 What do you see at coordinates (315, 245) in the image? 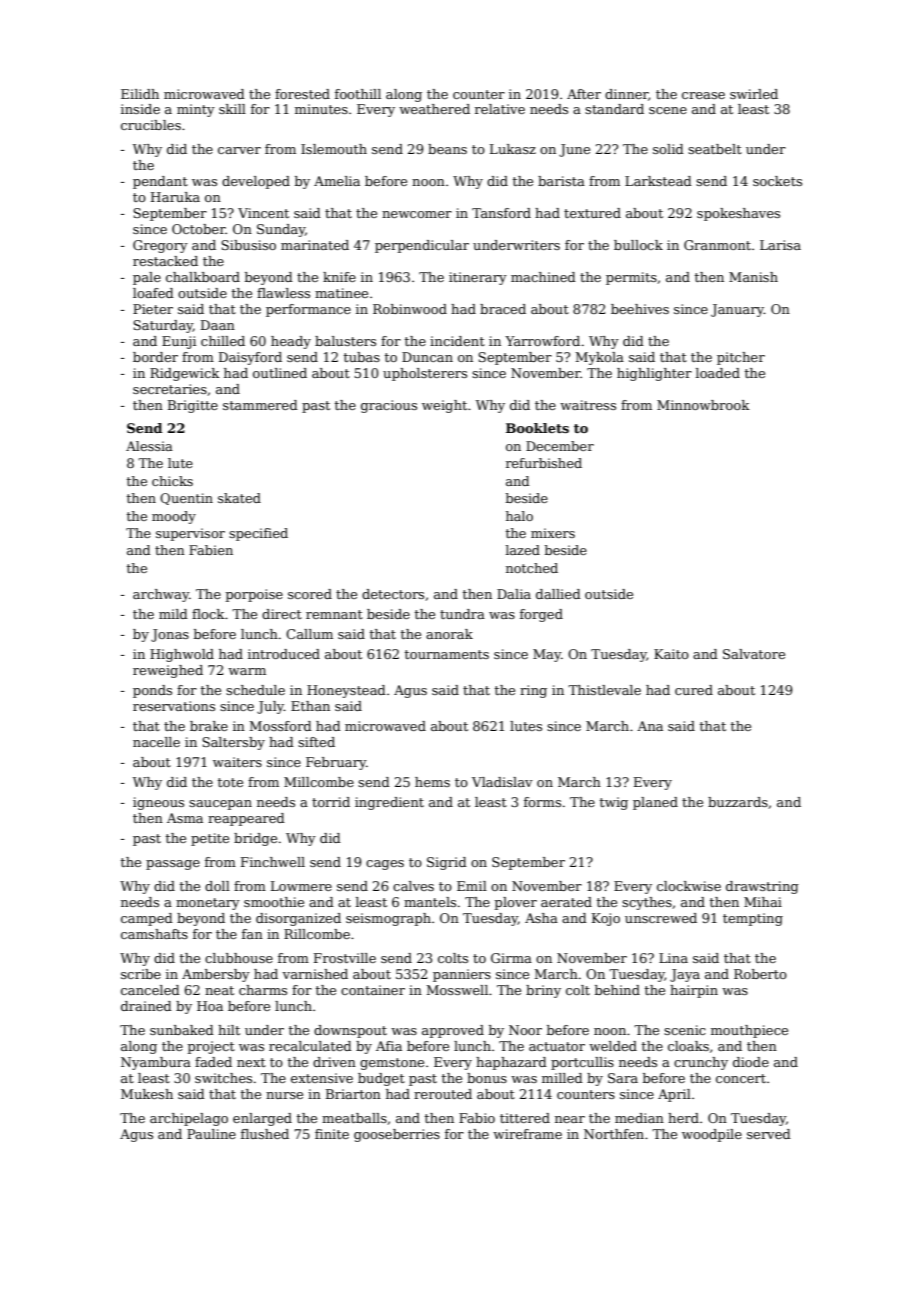
I see `marinated` at bounding box center [315, 245].
